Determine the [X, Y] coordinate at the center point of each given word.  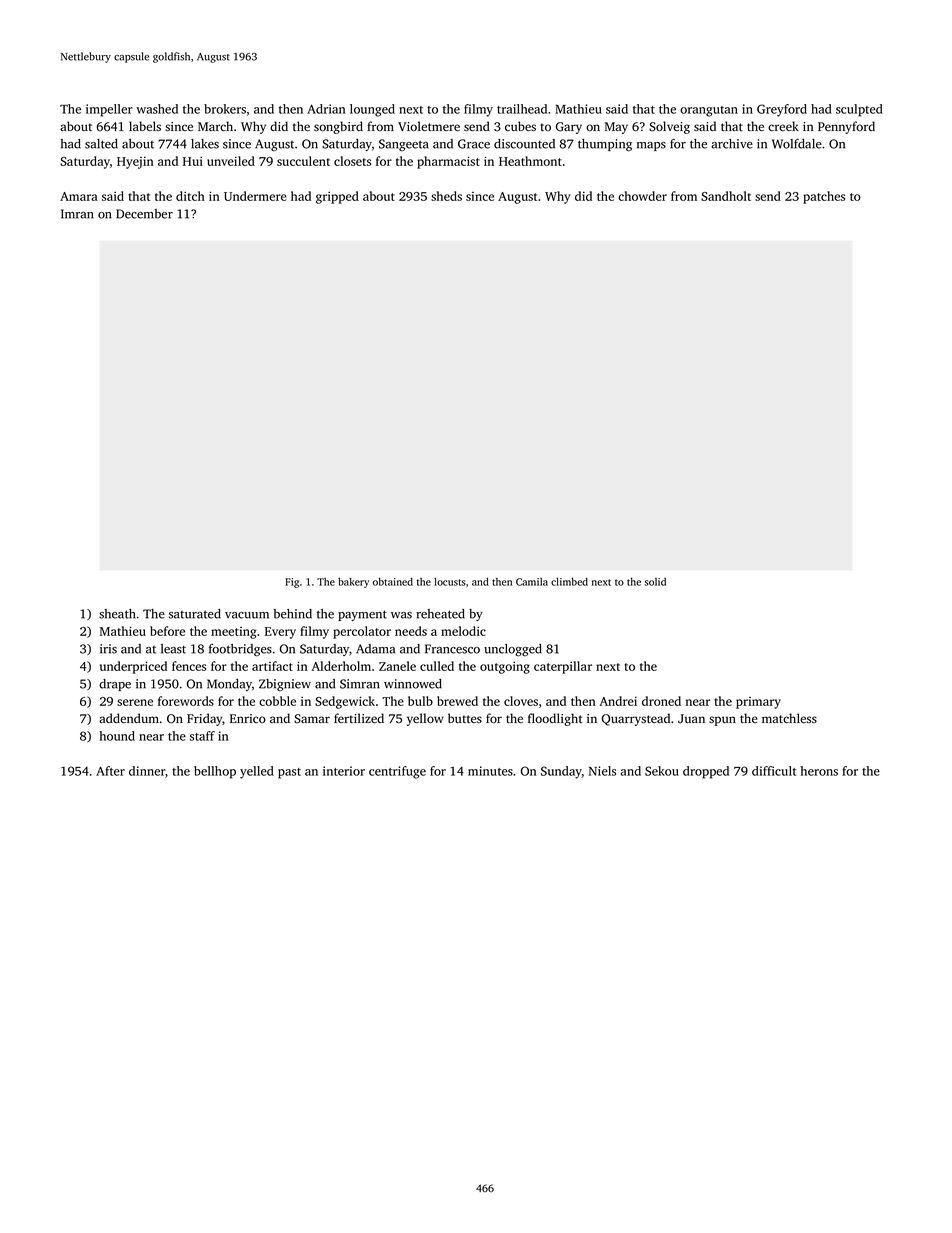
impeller [109, 110]
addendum [129, 718]
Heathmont [530, 161]
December [144, 214]
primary [758, 703]
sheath [117, 614]
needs [411, 631]
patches [824, 197]
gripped [337, 197]
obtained [393, 582]
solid [655, 582]
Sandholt [726, 196]
